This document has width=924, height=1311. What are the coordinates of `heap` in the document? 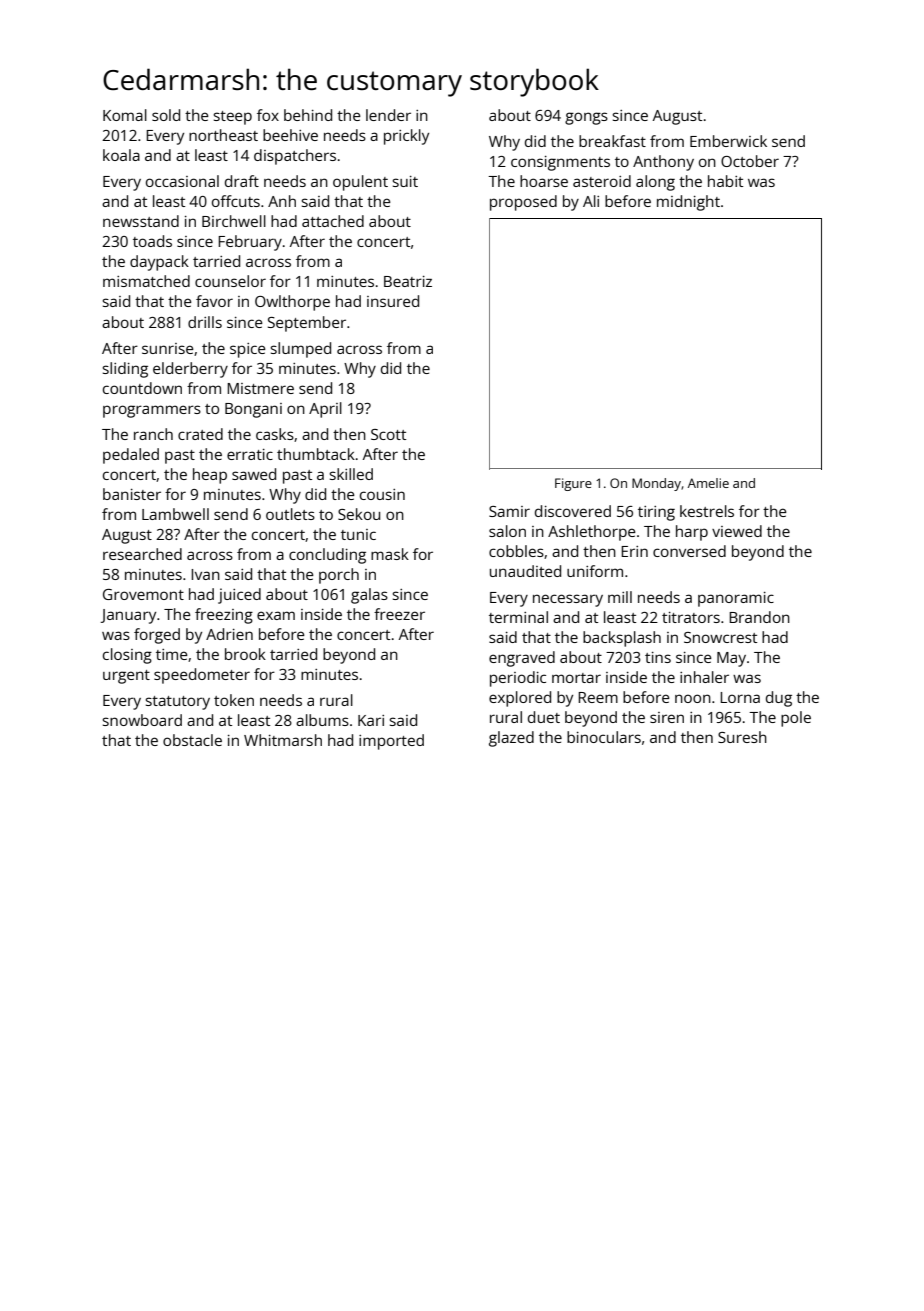 It's located at (210, 476).
